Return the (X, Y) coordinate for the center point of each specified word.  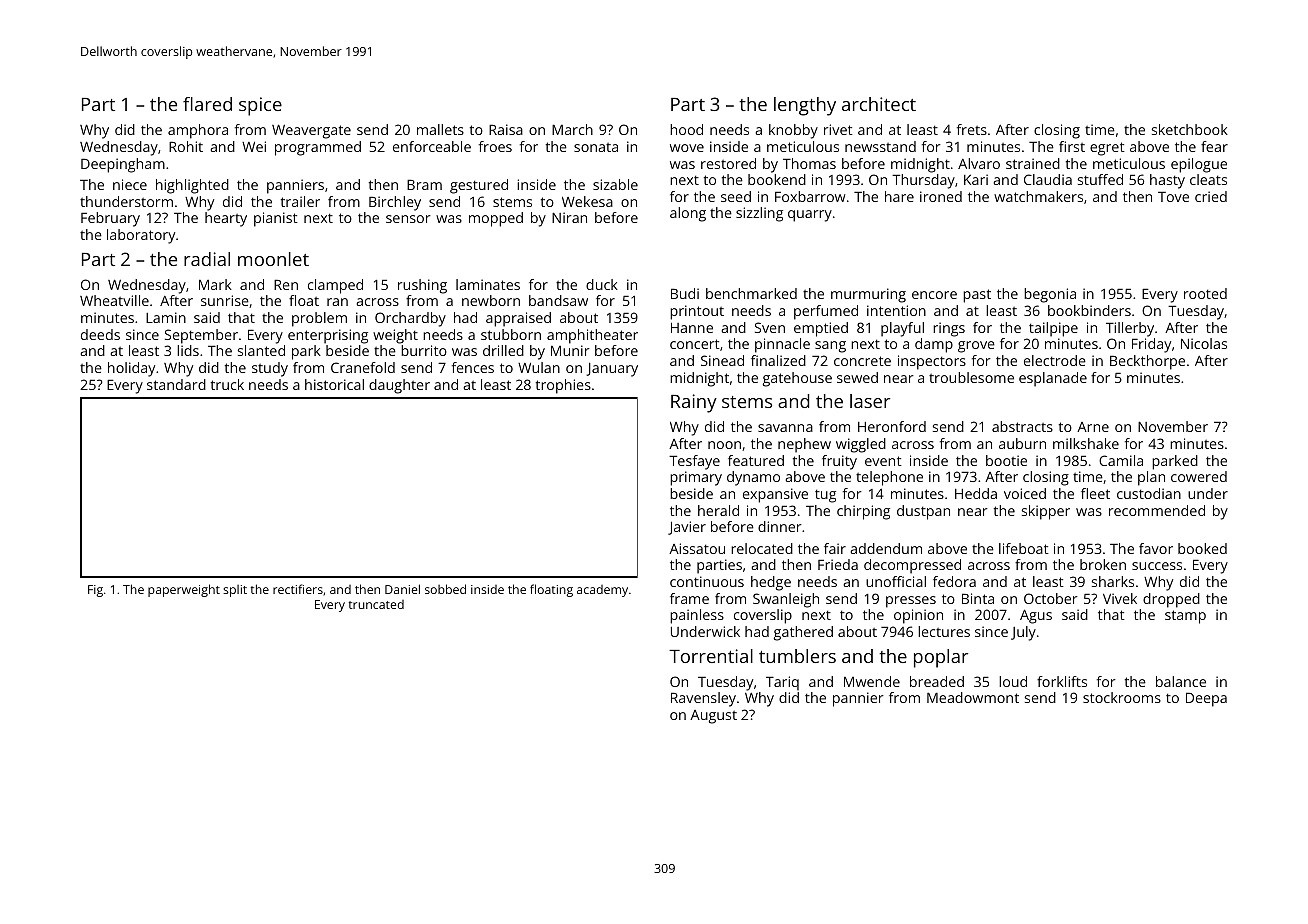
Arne (1093, 427)
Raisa (506, 129)
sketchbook (1190, 129)
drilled (503, 350)
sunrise (225, 300)
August (713, 717)
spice (260, 106)
